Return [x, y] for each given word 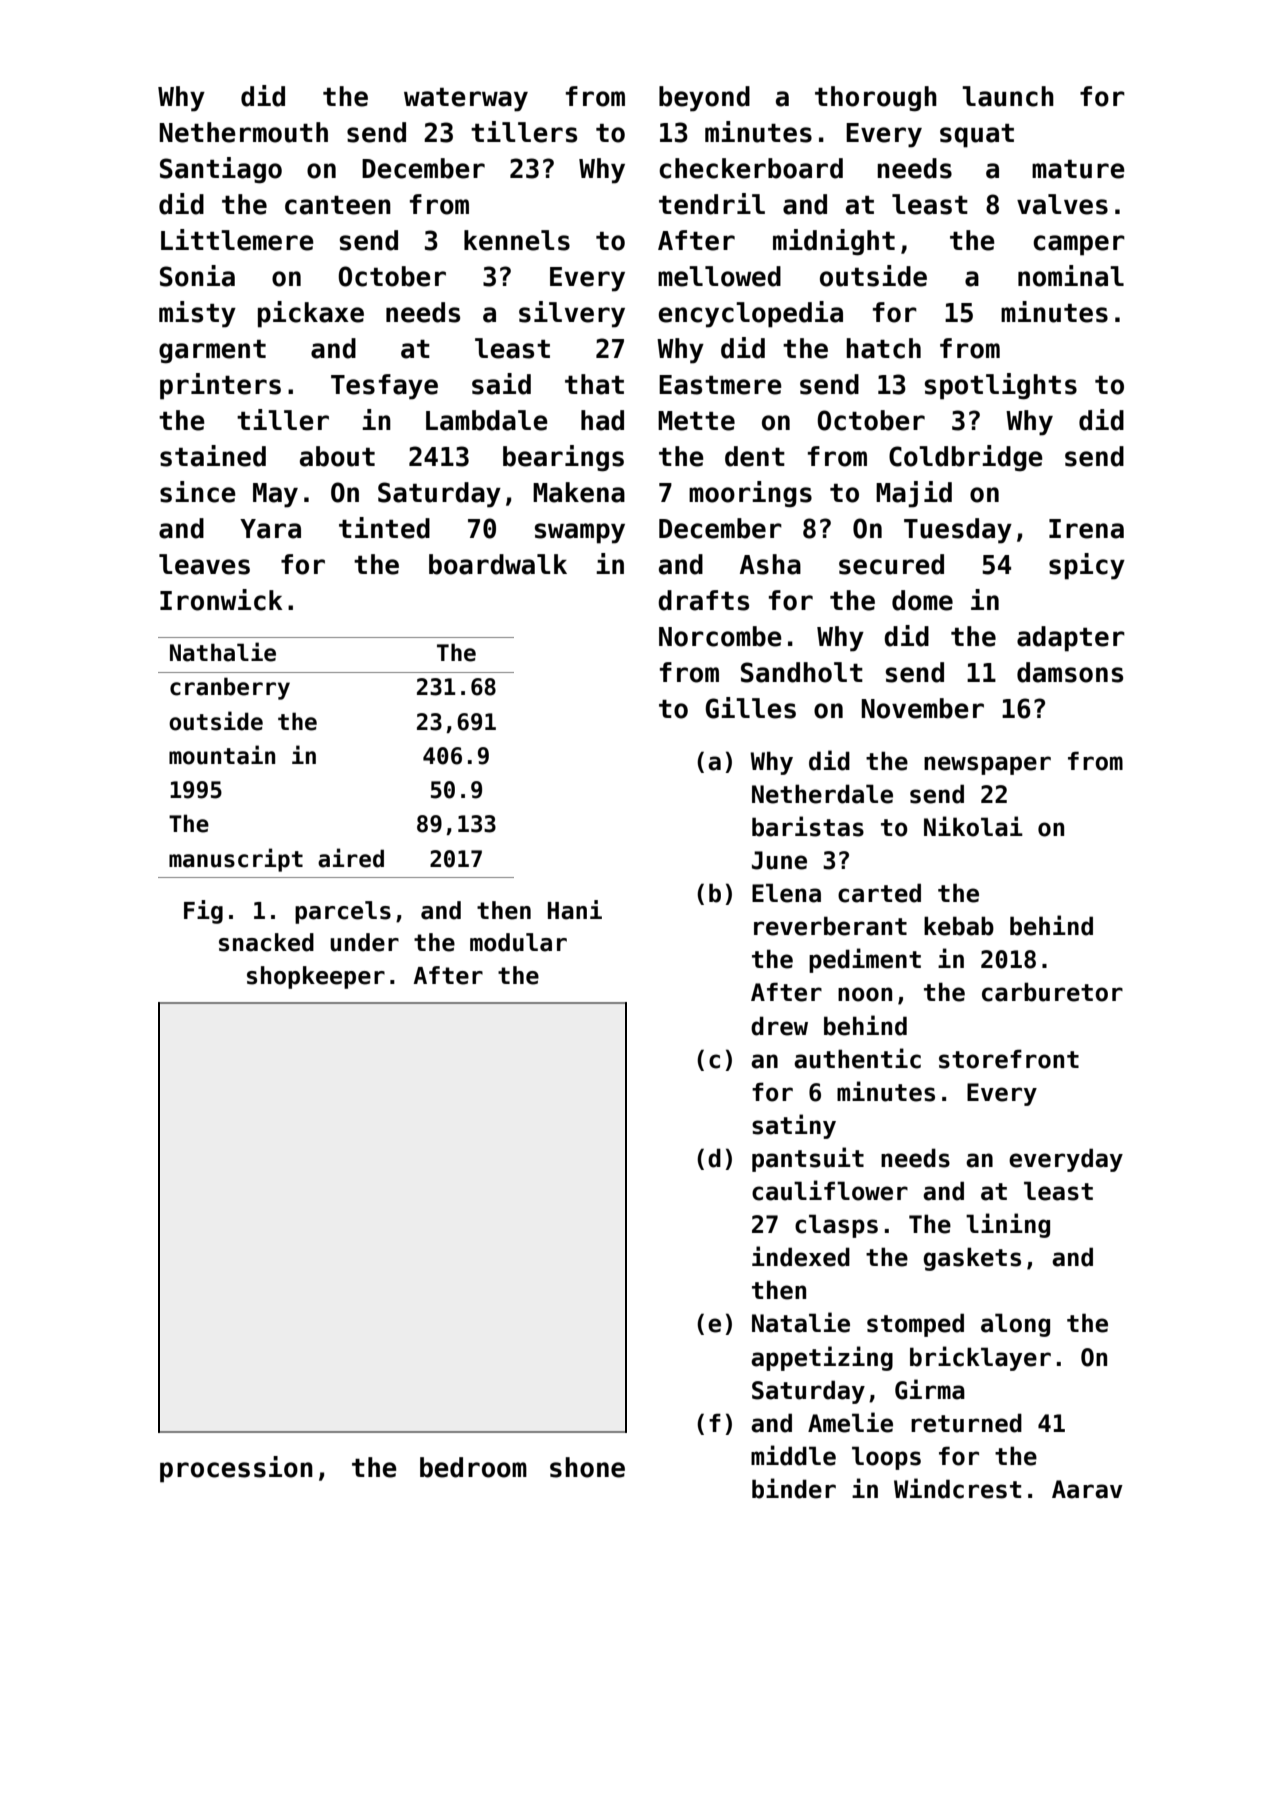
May [275, 495]
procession [236, 1469]
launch [1008, 96]
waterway [466, 100]
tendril [712, 204]
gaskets [972, 1259]
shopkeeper [316, 977]
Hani [575, 910]
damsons [1070, 672]
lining [1008, 1225]
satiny [794, 1126]
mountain [222, 755]
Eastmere [720, 385]
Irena [1086, 529]
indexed [801, 1256]
